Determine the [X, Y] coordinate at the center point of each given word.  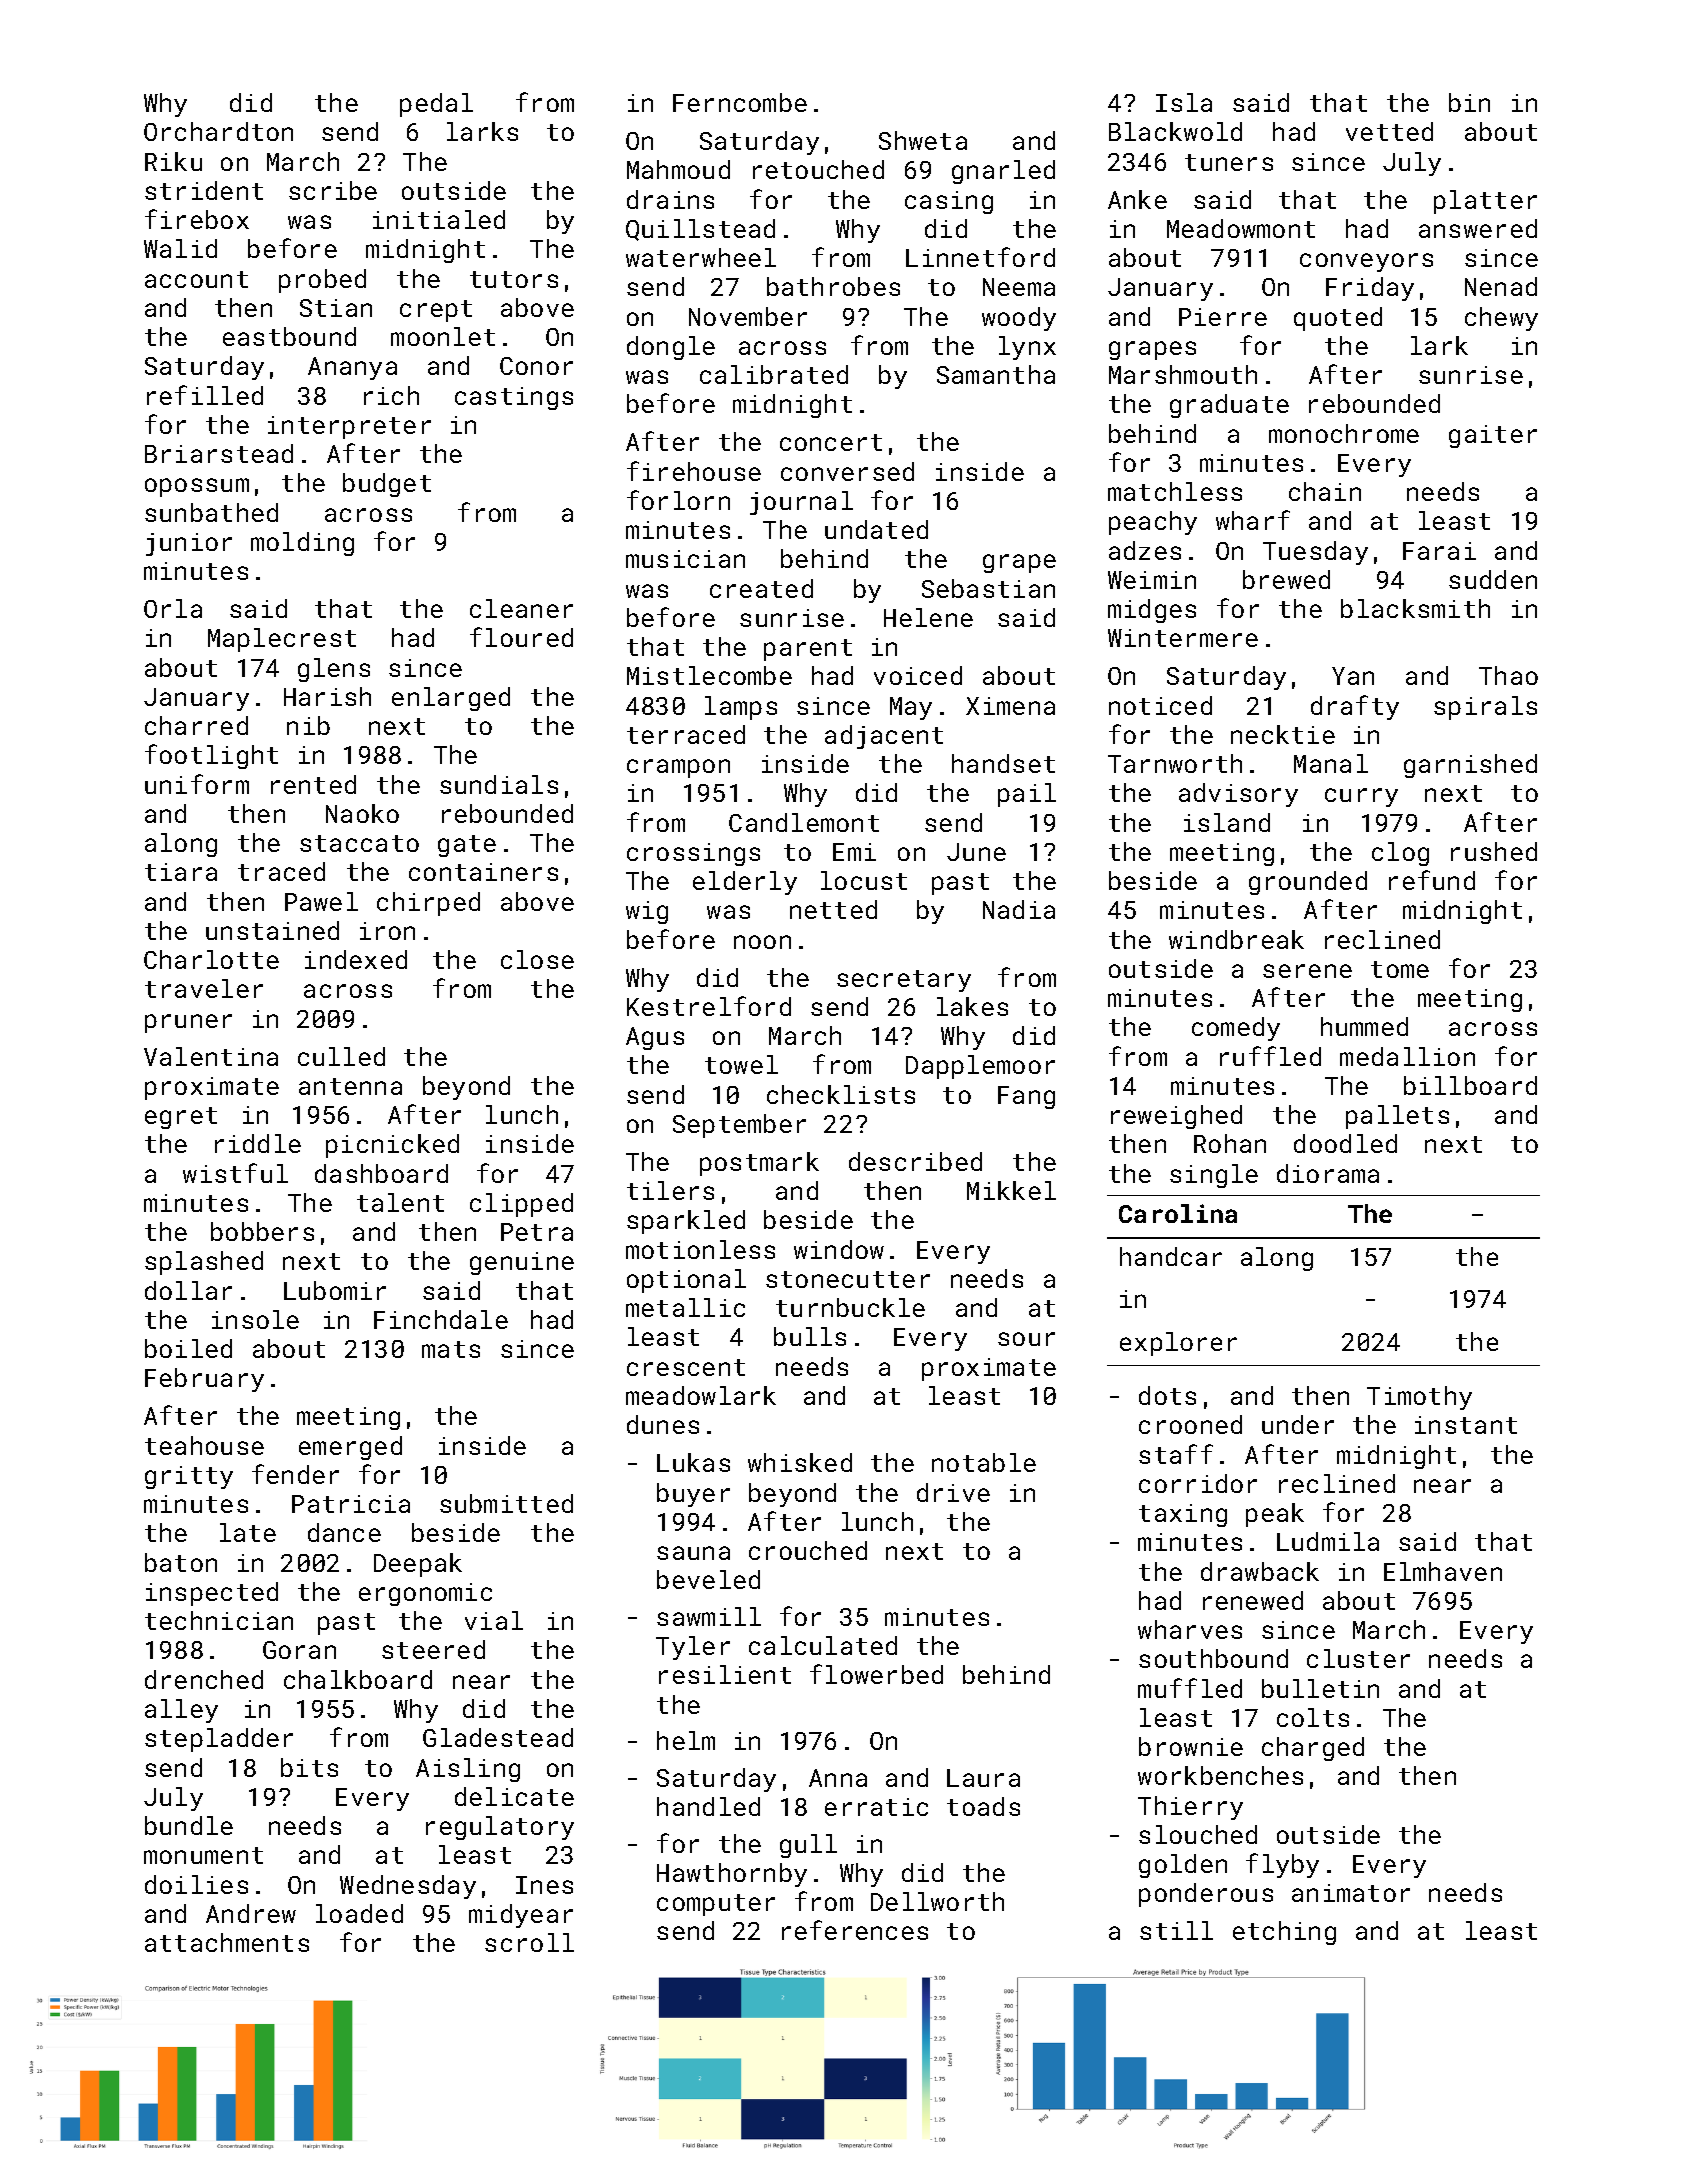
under [1298, 1424]
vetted [1389, 131]
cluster [1358, 1658]
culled [341, 1056]
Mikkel [1011, 1190]
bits [309, 1767]
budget [387, 485]
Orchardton [218, 131]
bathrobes [833, 286]
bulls [810, 1336]
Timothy [1419, 1398]
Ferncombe [740, 102]
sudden [1493, 579]
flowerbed [876, 1674]
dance [344, 1532]
